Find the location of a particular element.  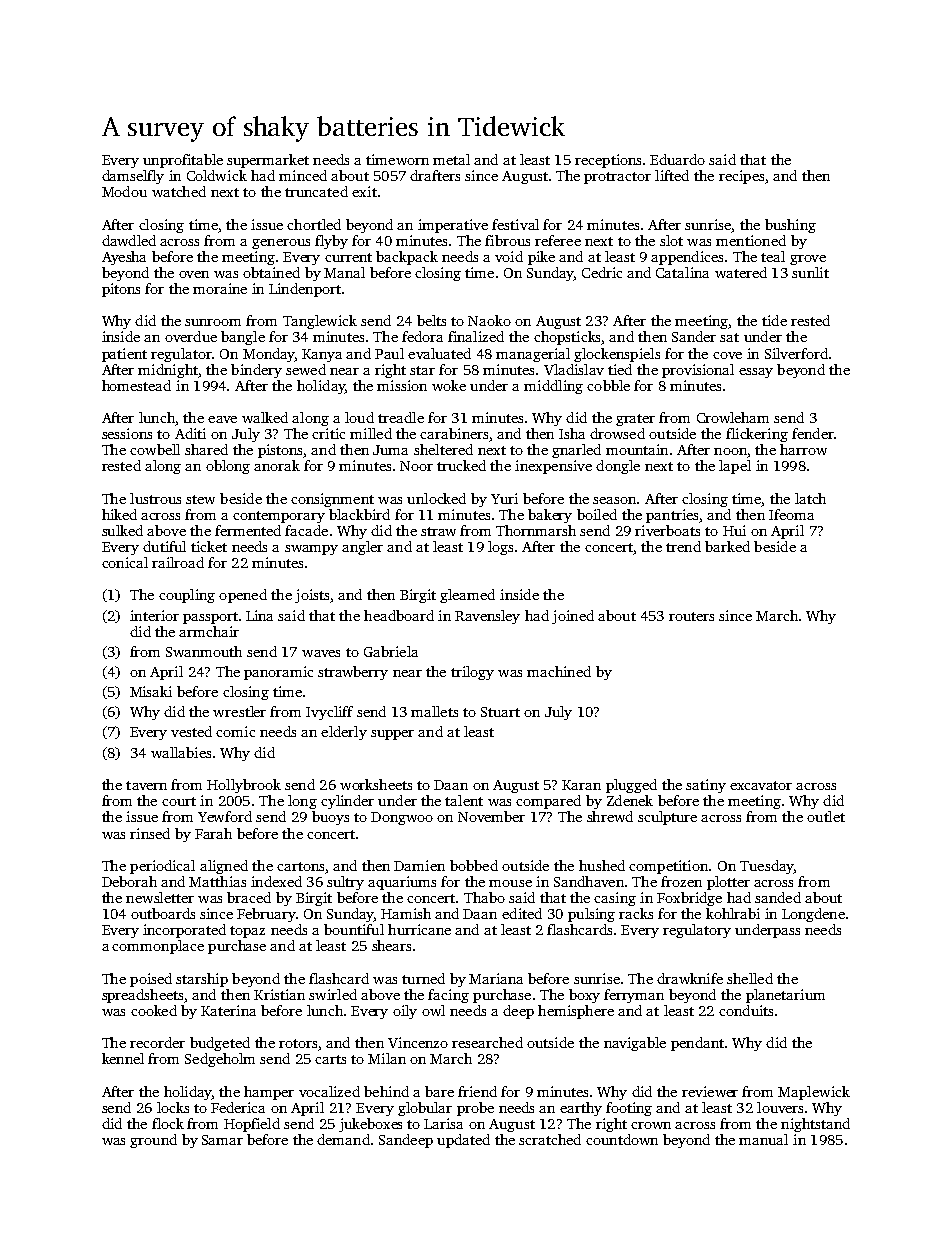

recipes is located at coordinates (741, 177).
